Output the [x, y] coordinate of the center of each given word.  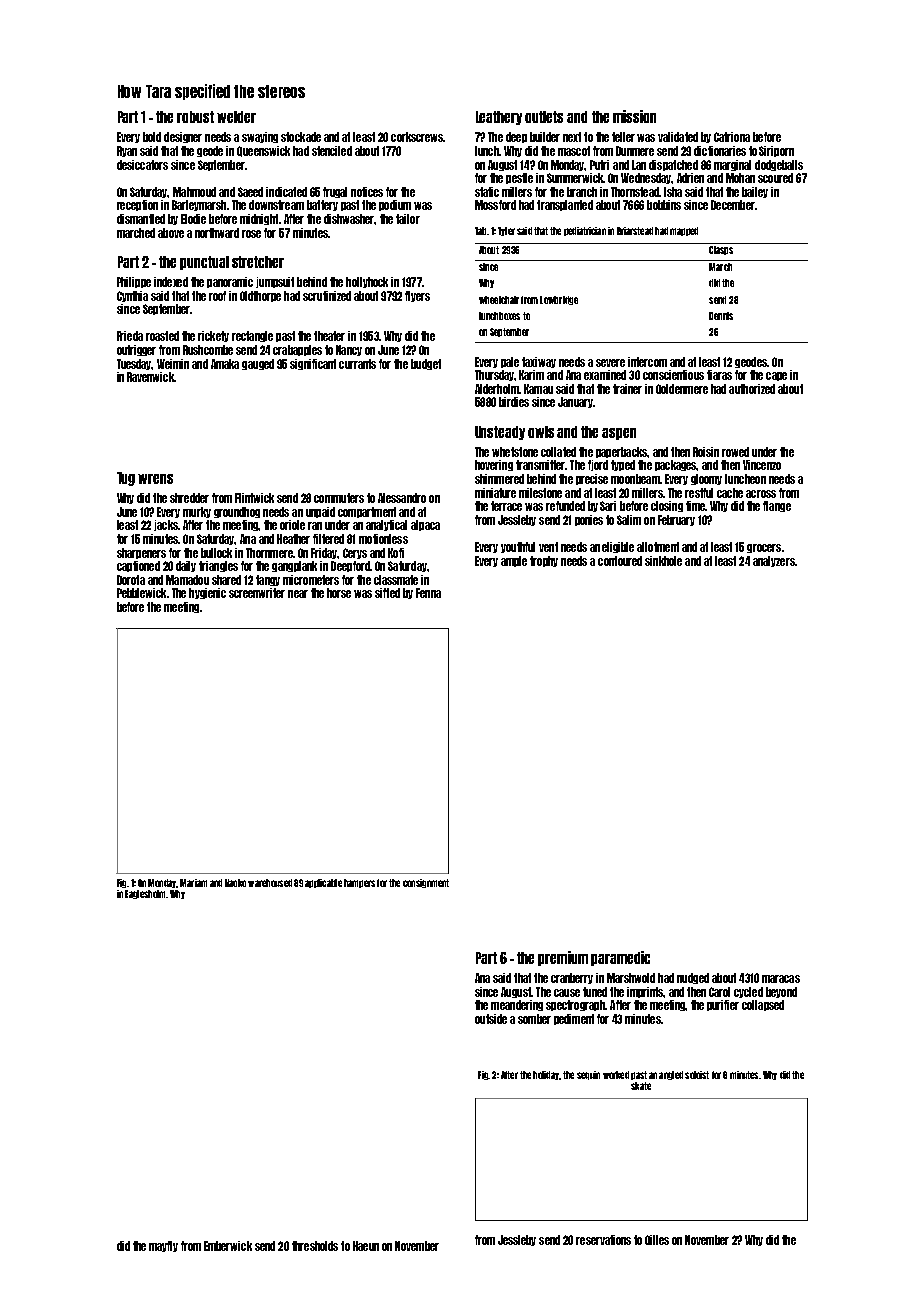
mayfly [163, 1246]
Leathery [499, 118]
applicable [323, 883]
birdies [514, 402]
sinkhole [663, 561]
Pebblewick [141, 593]
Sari [608, 506]
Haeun [366, 1246]
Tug [126, 479]
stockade [301, 137]
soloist [697, 1075]
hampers [359, 883]
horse [339, 593]
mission [634, 116]
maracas [781, 979]
